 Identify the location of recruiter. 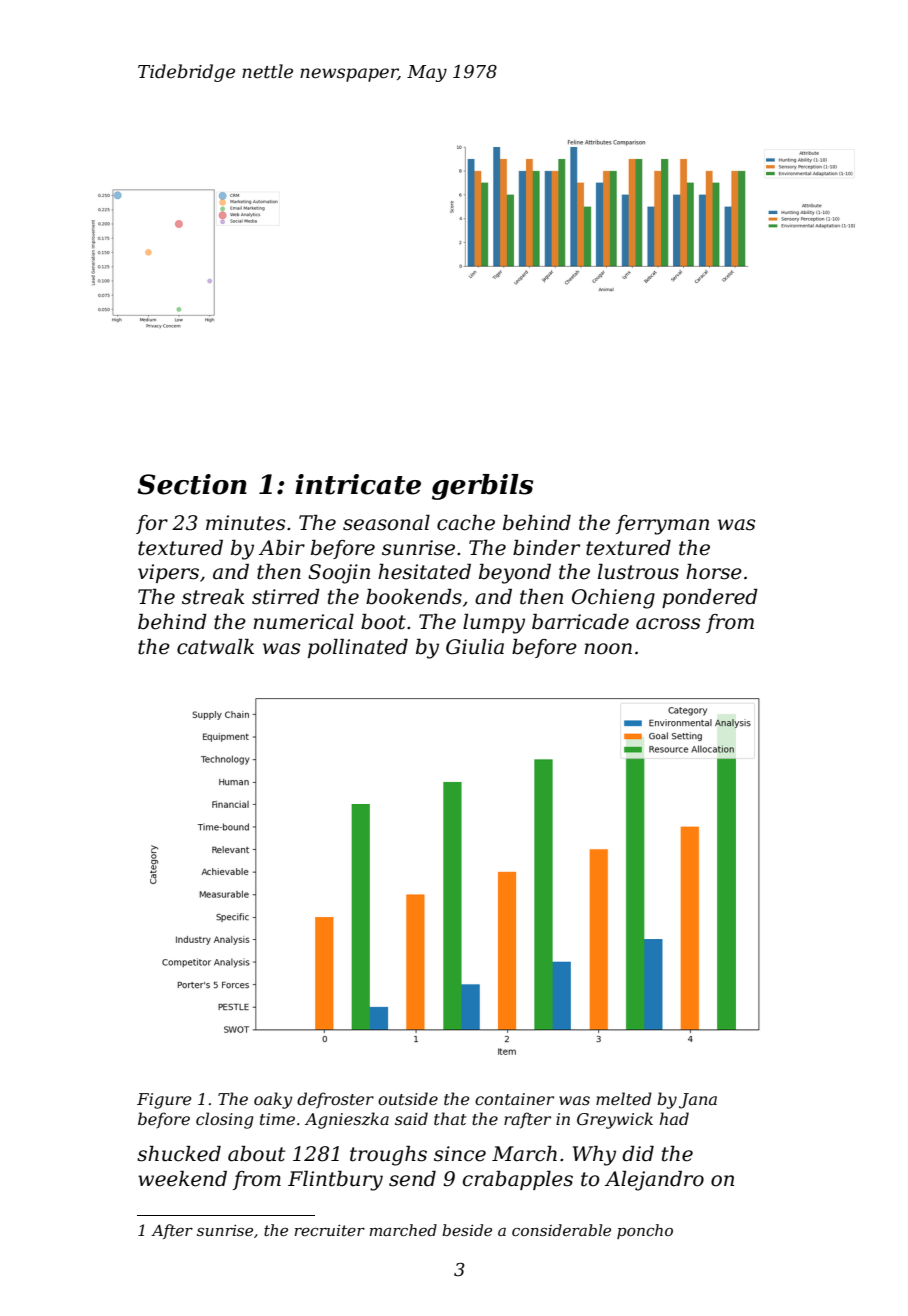
(329, 1230).
